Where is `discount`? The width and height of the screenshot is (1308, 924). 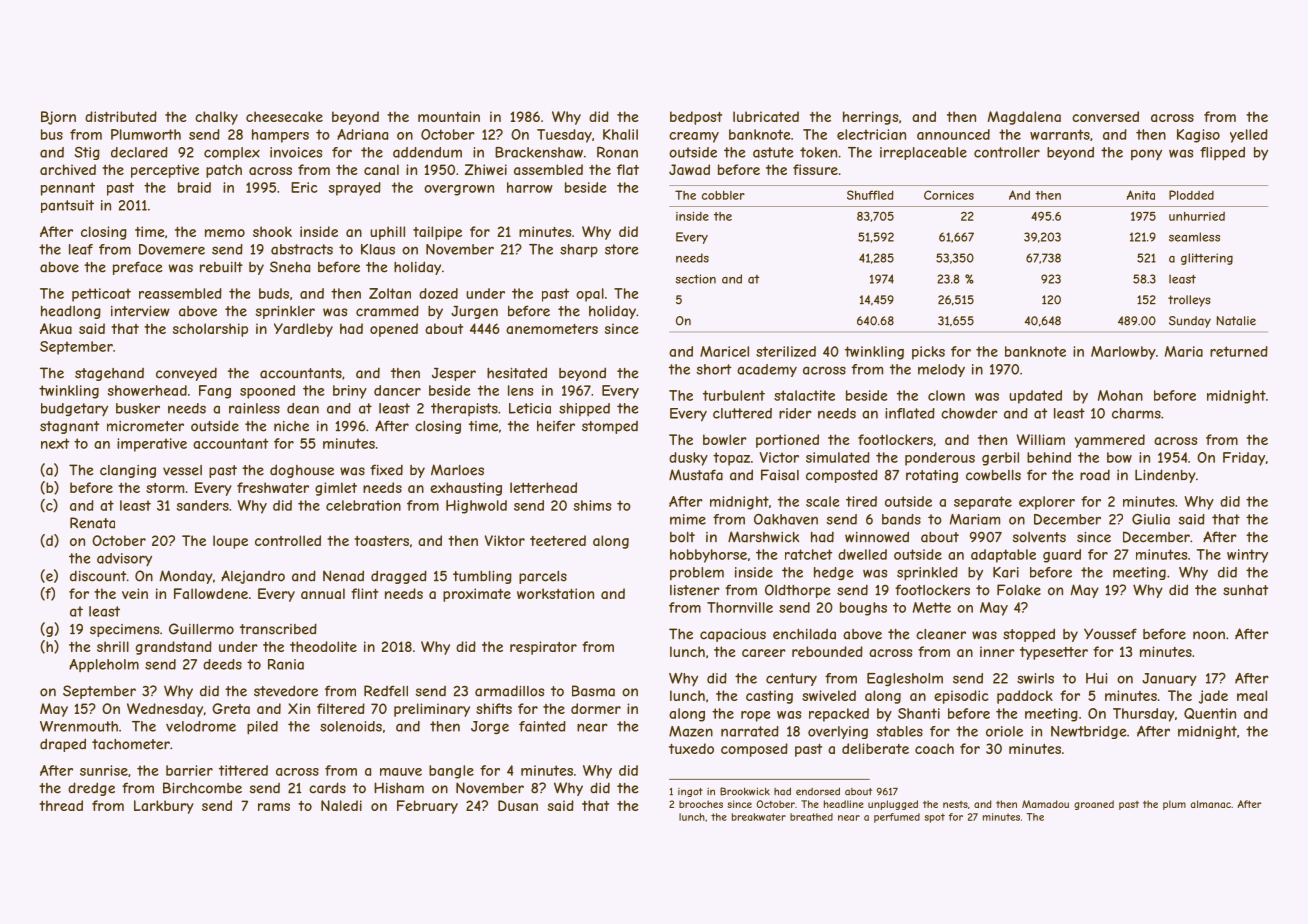
discount is located at coordinates (98, 576).
